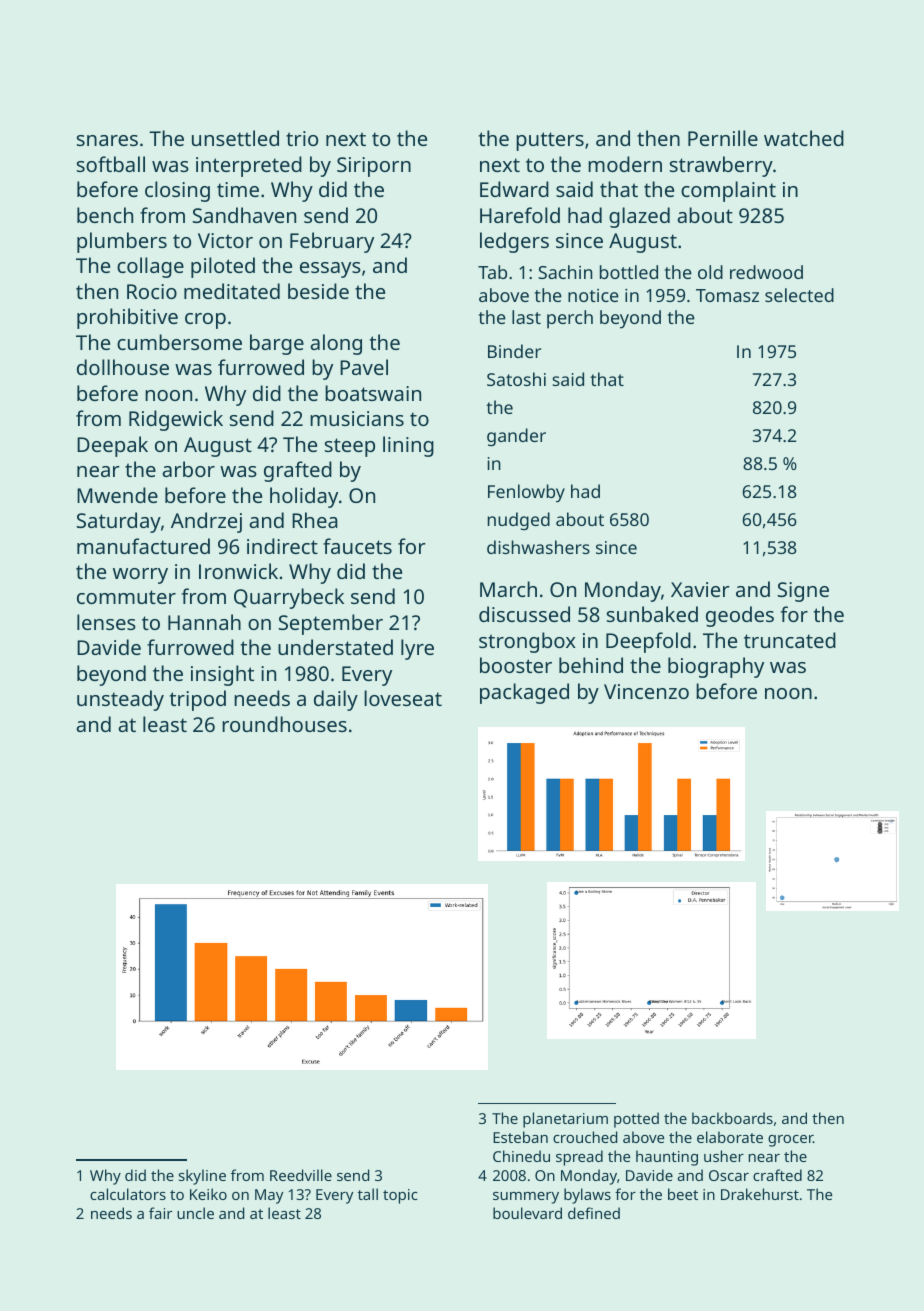  I want to click on bench, so click(105, 215).
